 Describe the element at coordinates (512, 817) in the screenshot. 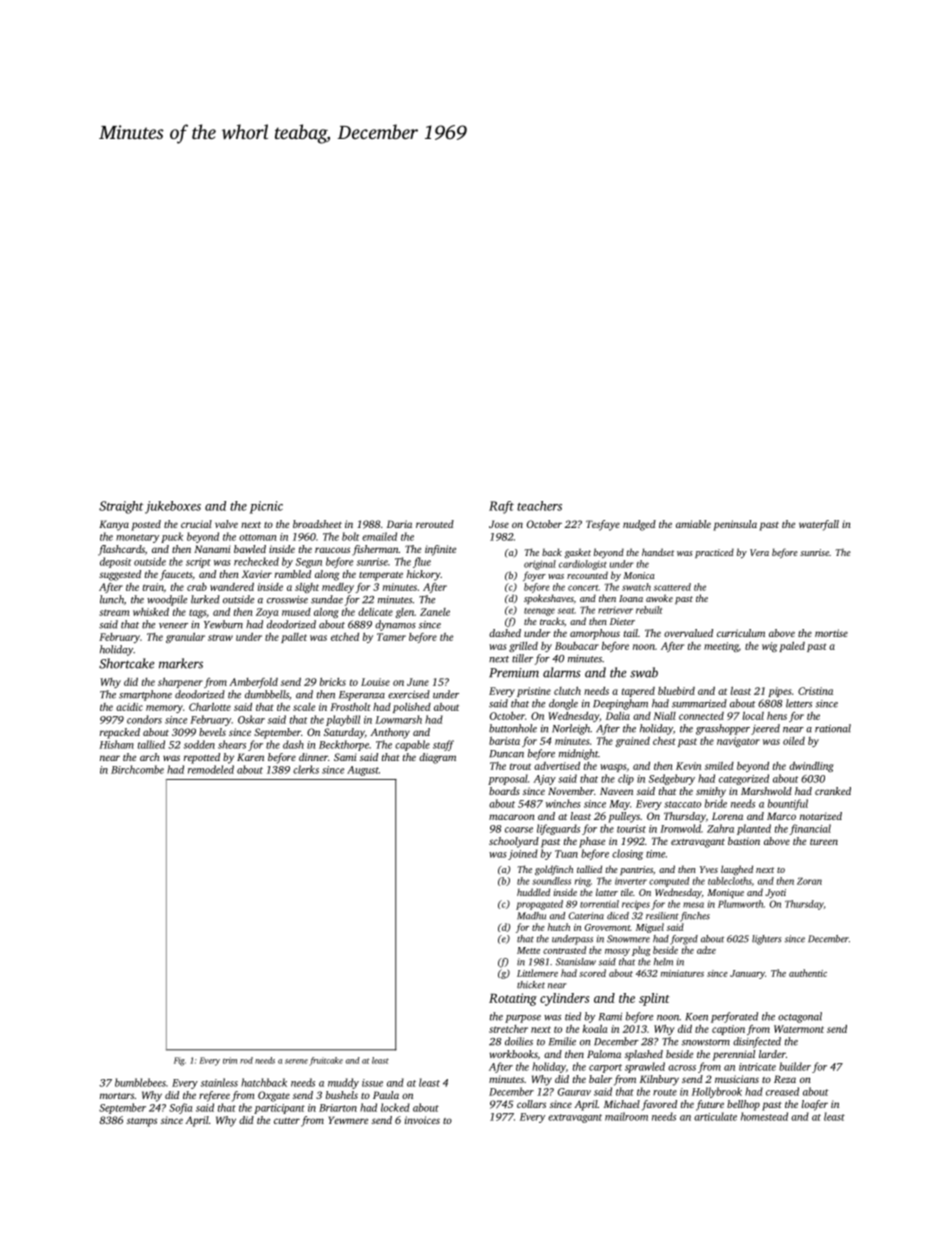

I see `macaroon` at that location.
